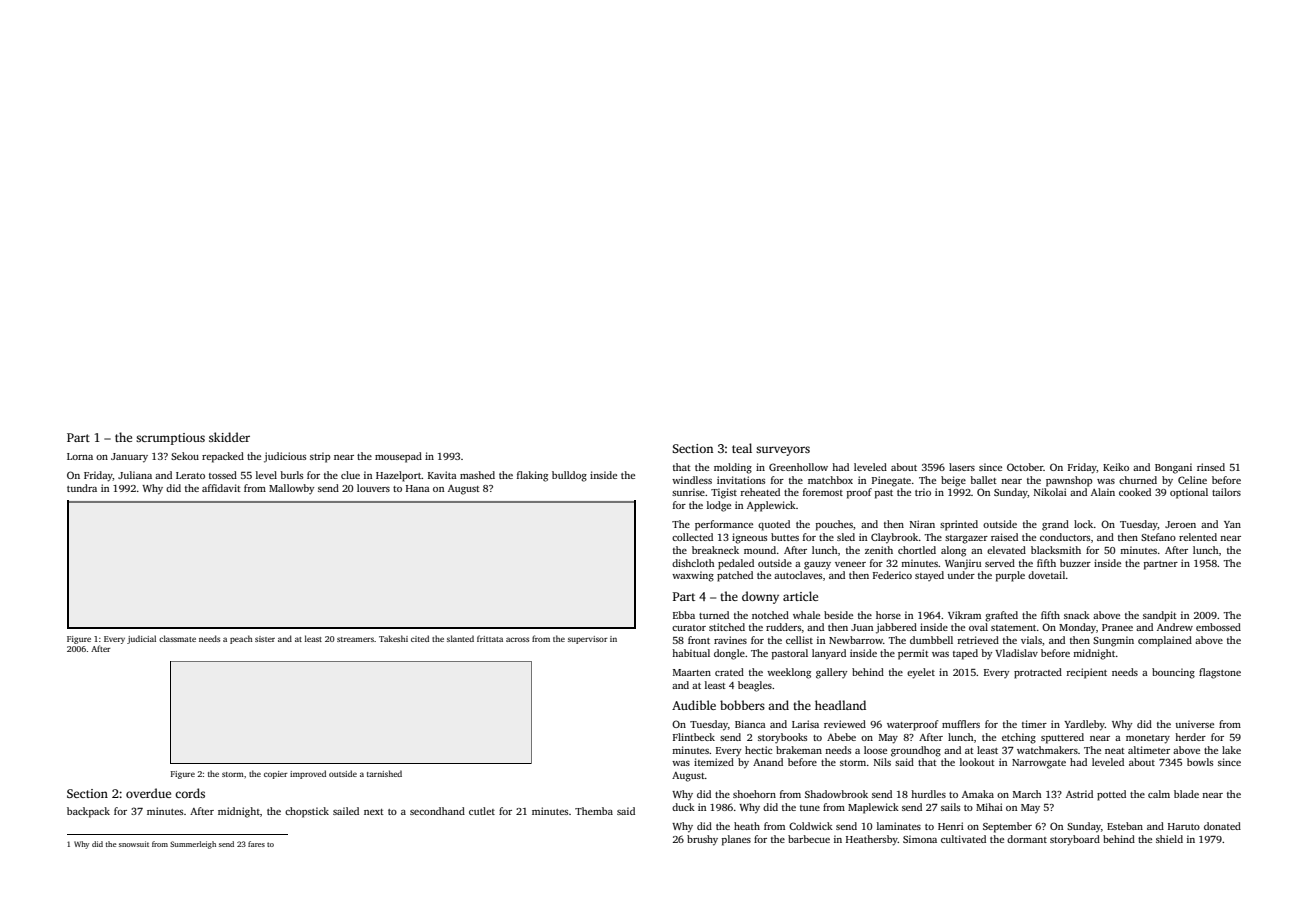  What do you see at coordinates (688, 492) in the document?
I see `sunrise` at bounding box center [688, 492].
